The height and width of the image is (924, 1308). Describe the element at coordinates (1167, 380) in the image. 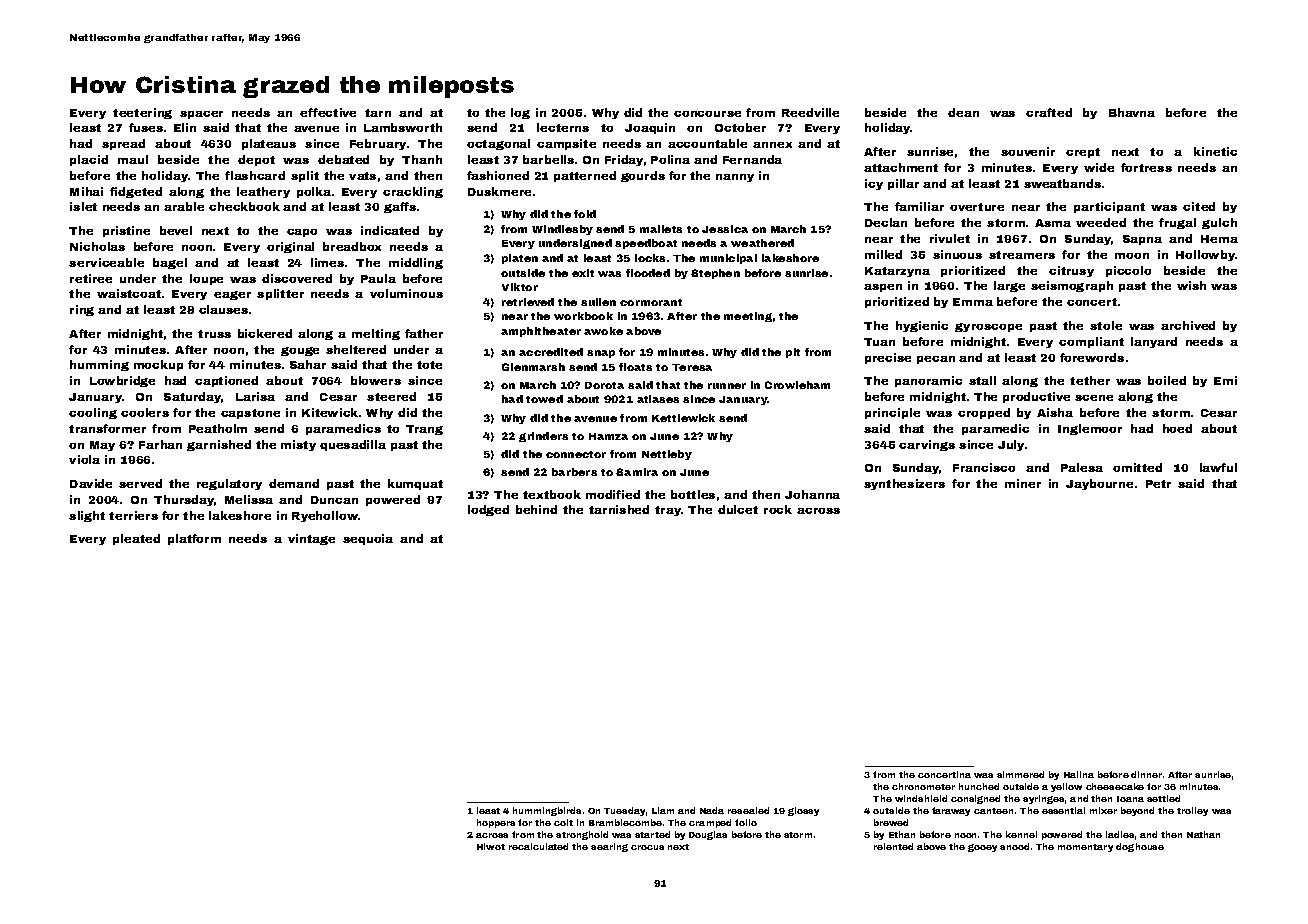

I see `boiled` at that location.
